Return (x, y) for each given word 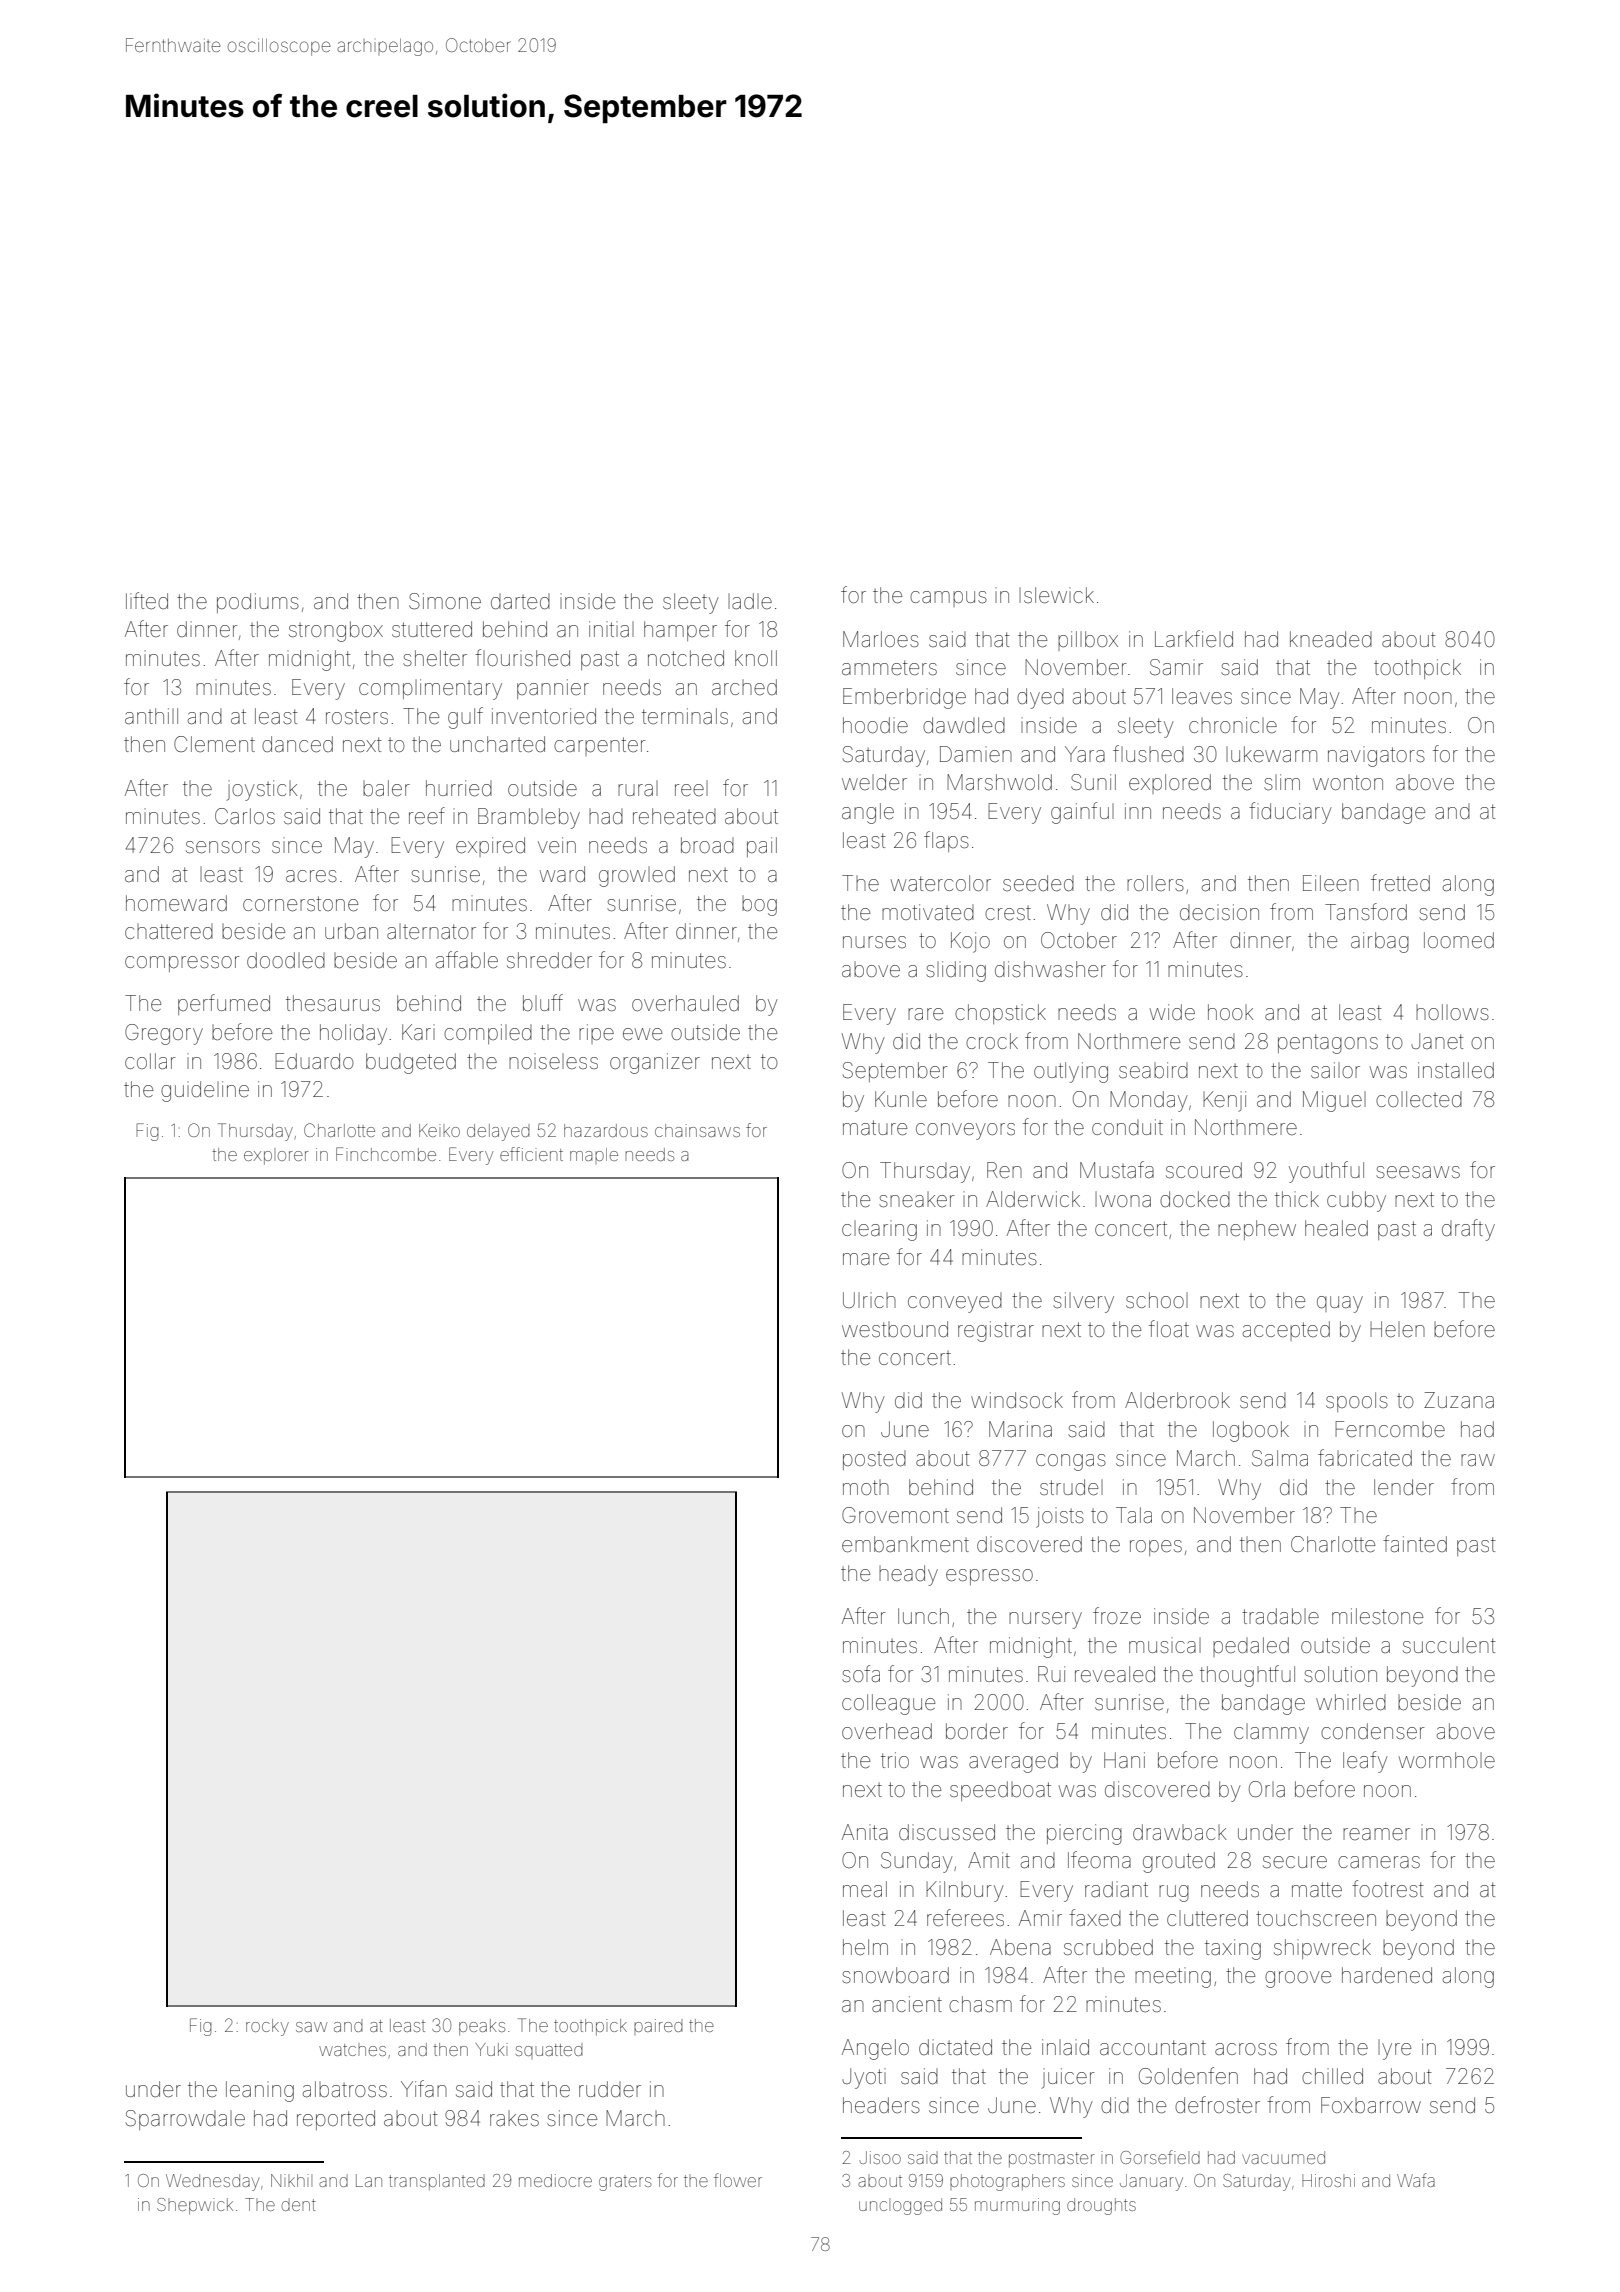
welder (874, 782)
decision (1219, 912)
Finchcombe (386, 1154)
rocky (267, 2027)
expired (490, 847)
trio (895, 1760)
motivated (928, 912)
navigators (1376, 756)
